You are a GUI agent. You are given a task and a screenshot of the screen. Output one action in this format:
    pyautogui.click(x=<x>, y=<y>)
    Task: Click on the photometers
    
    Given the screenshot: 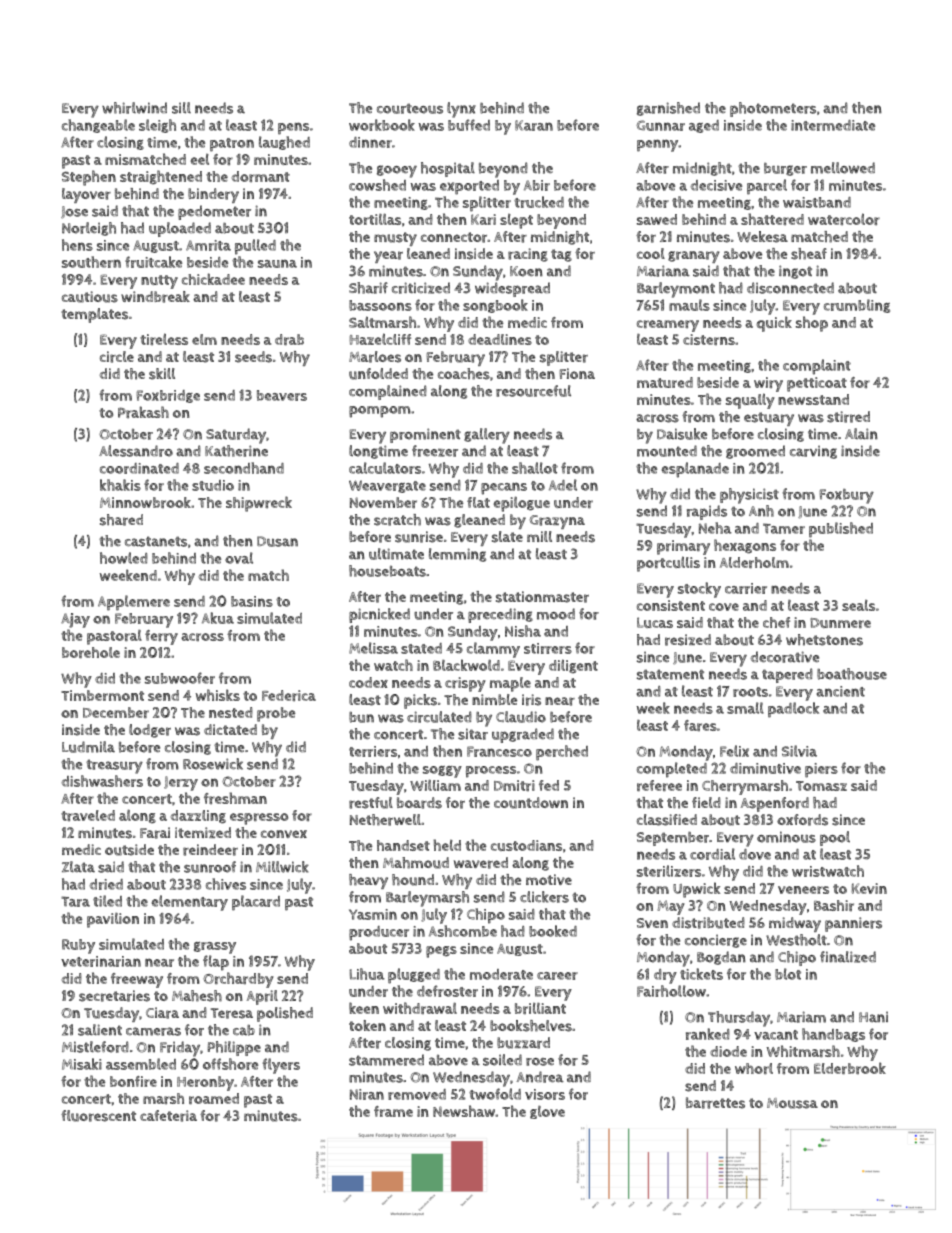 What is the action you would take?
    pyautogui.click(x=773, y=109)
